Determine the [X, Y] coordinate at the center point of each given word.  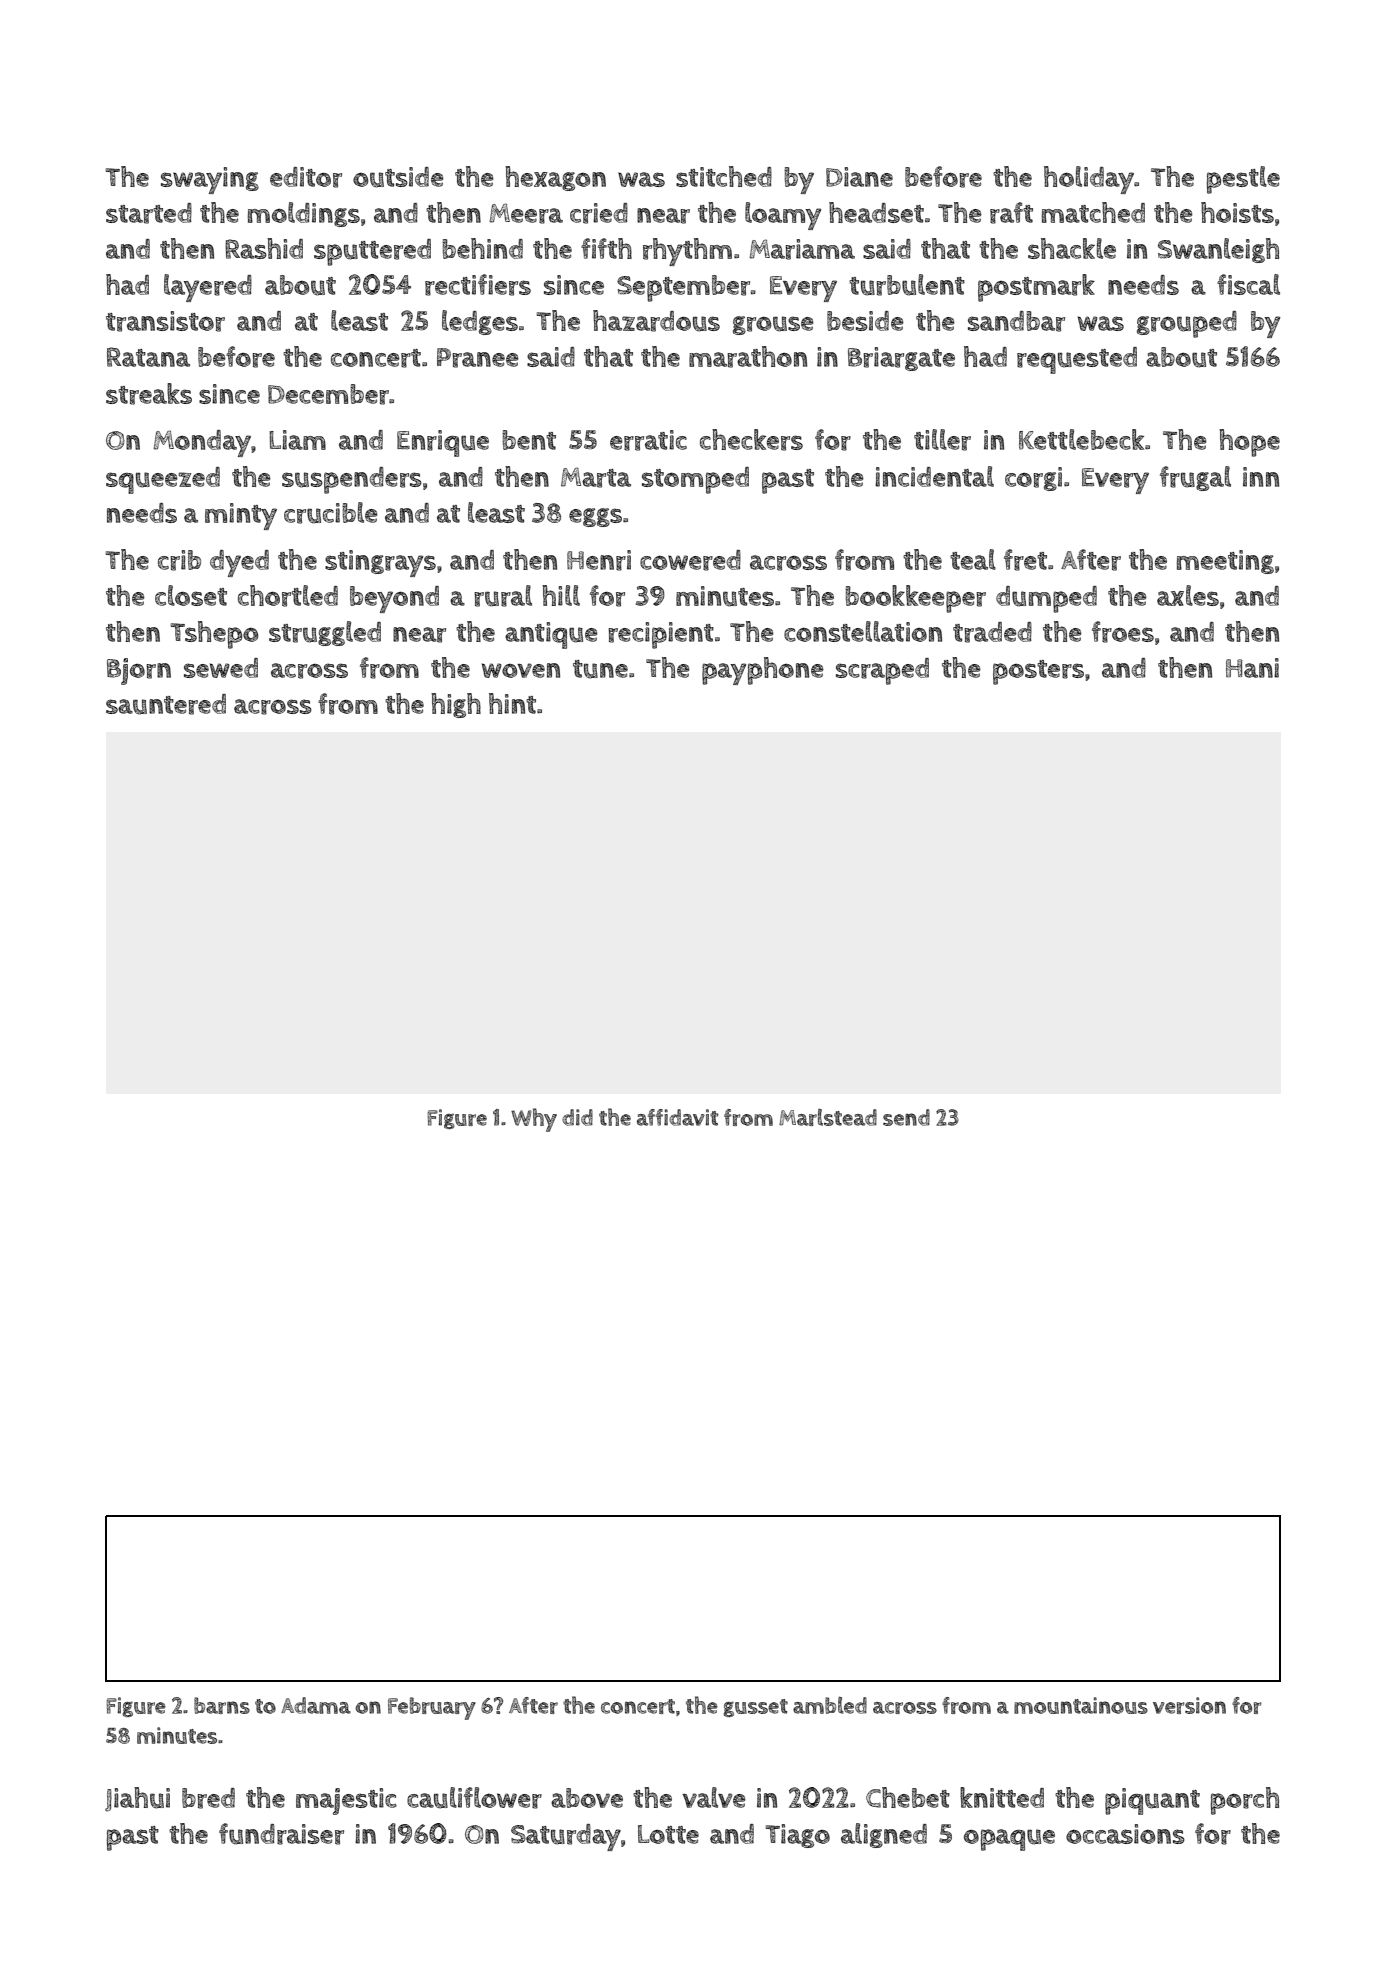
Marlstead [828, 1117]
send [906, 1117]
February [432, 1708]
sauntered [166, 704]
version [1189, 1705]
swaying [210, 180]
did [577, 1117]
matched [1093, 212]
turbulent [907, 285]
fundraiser [281, 1834]
